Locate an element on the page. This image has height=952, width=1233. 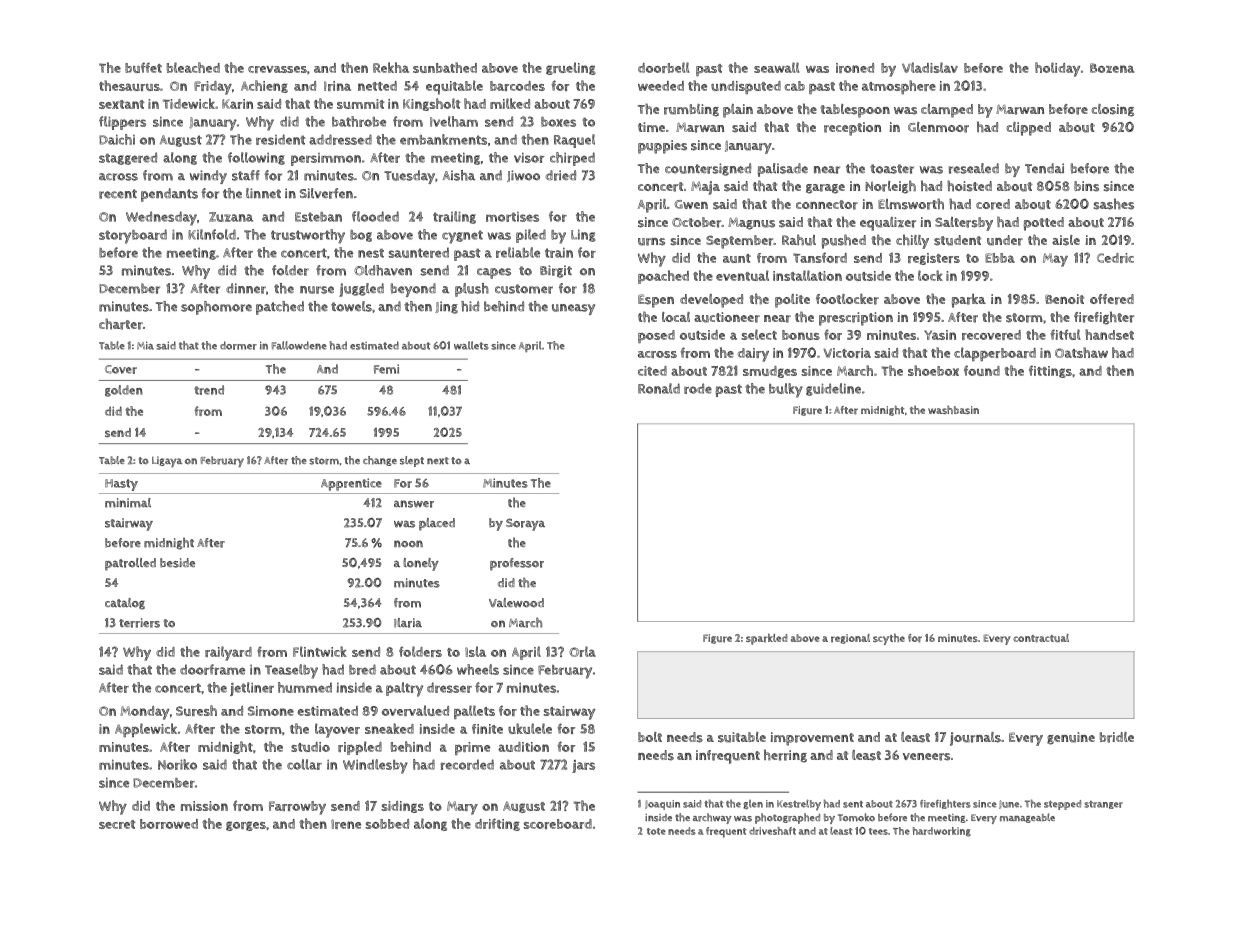
fittings is located at coordinates (1050, 371).
